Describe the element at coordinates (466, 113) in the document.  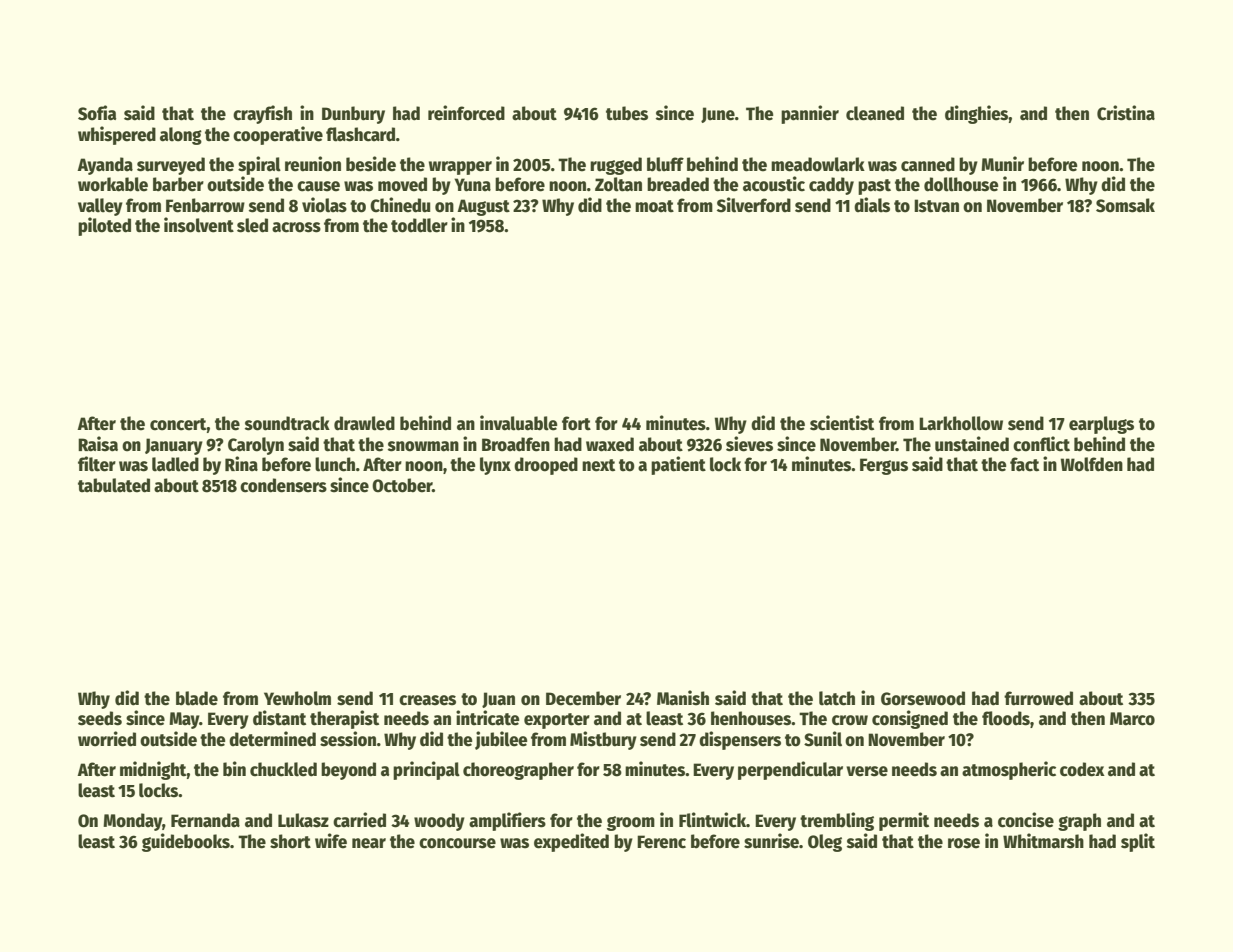
I see `reinforced` at that location.
